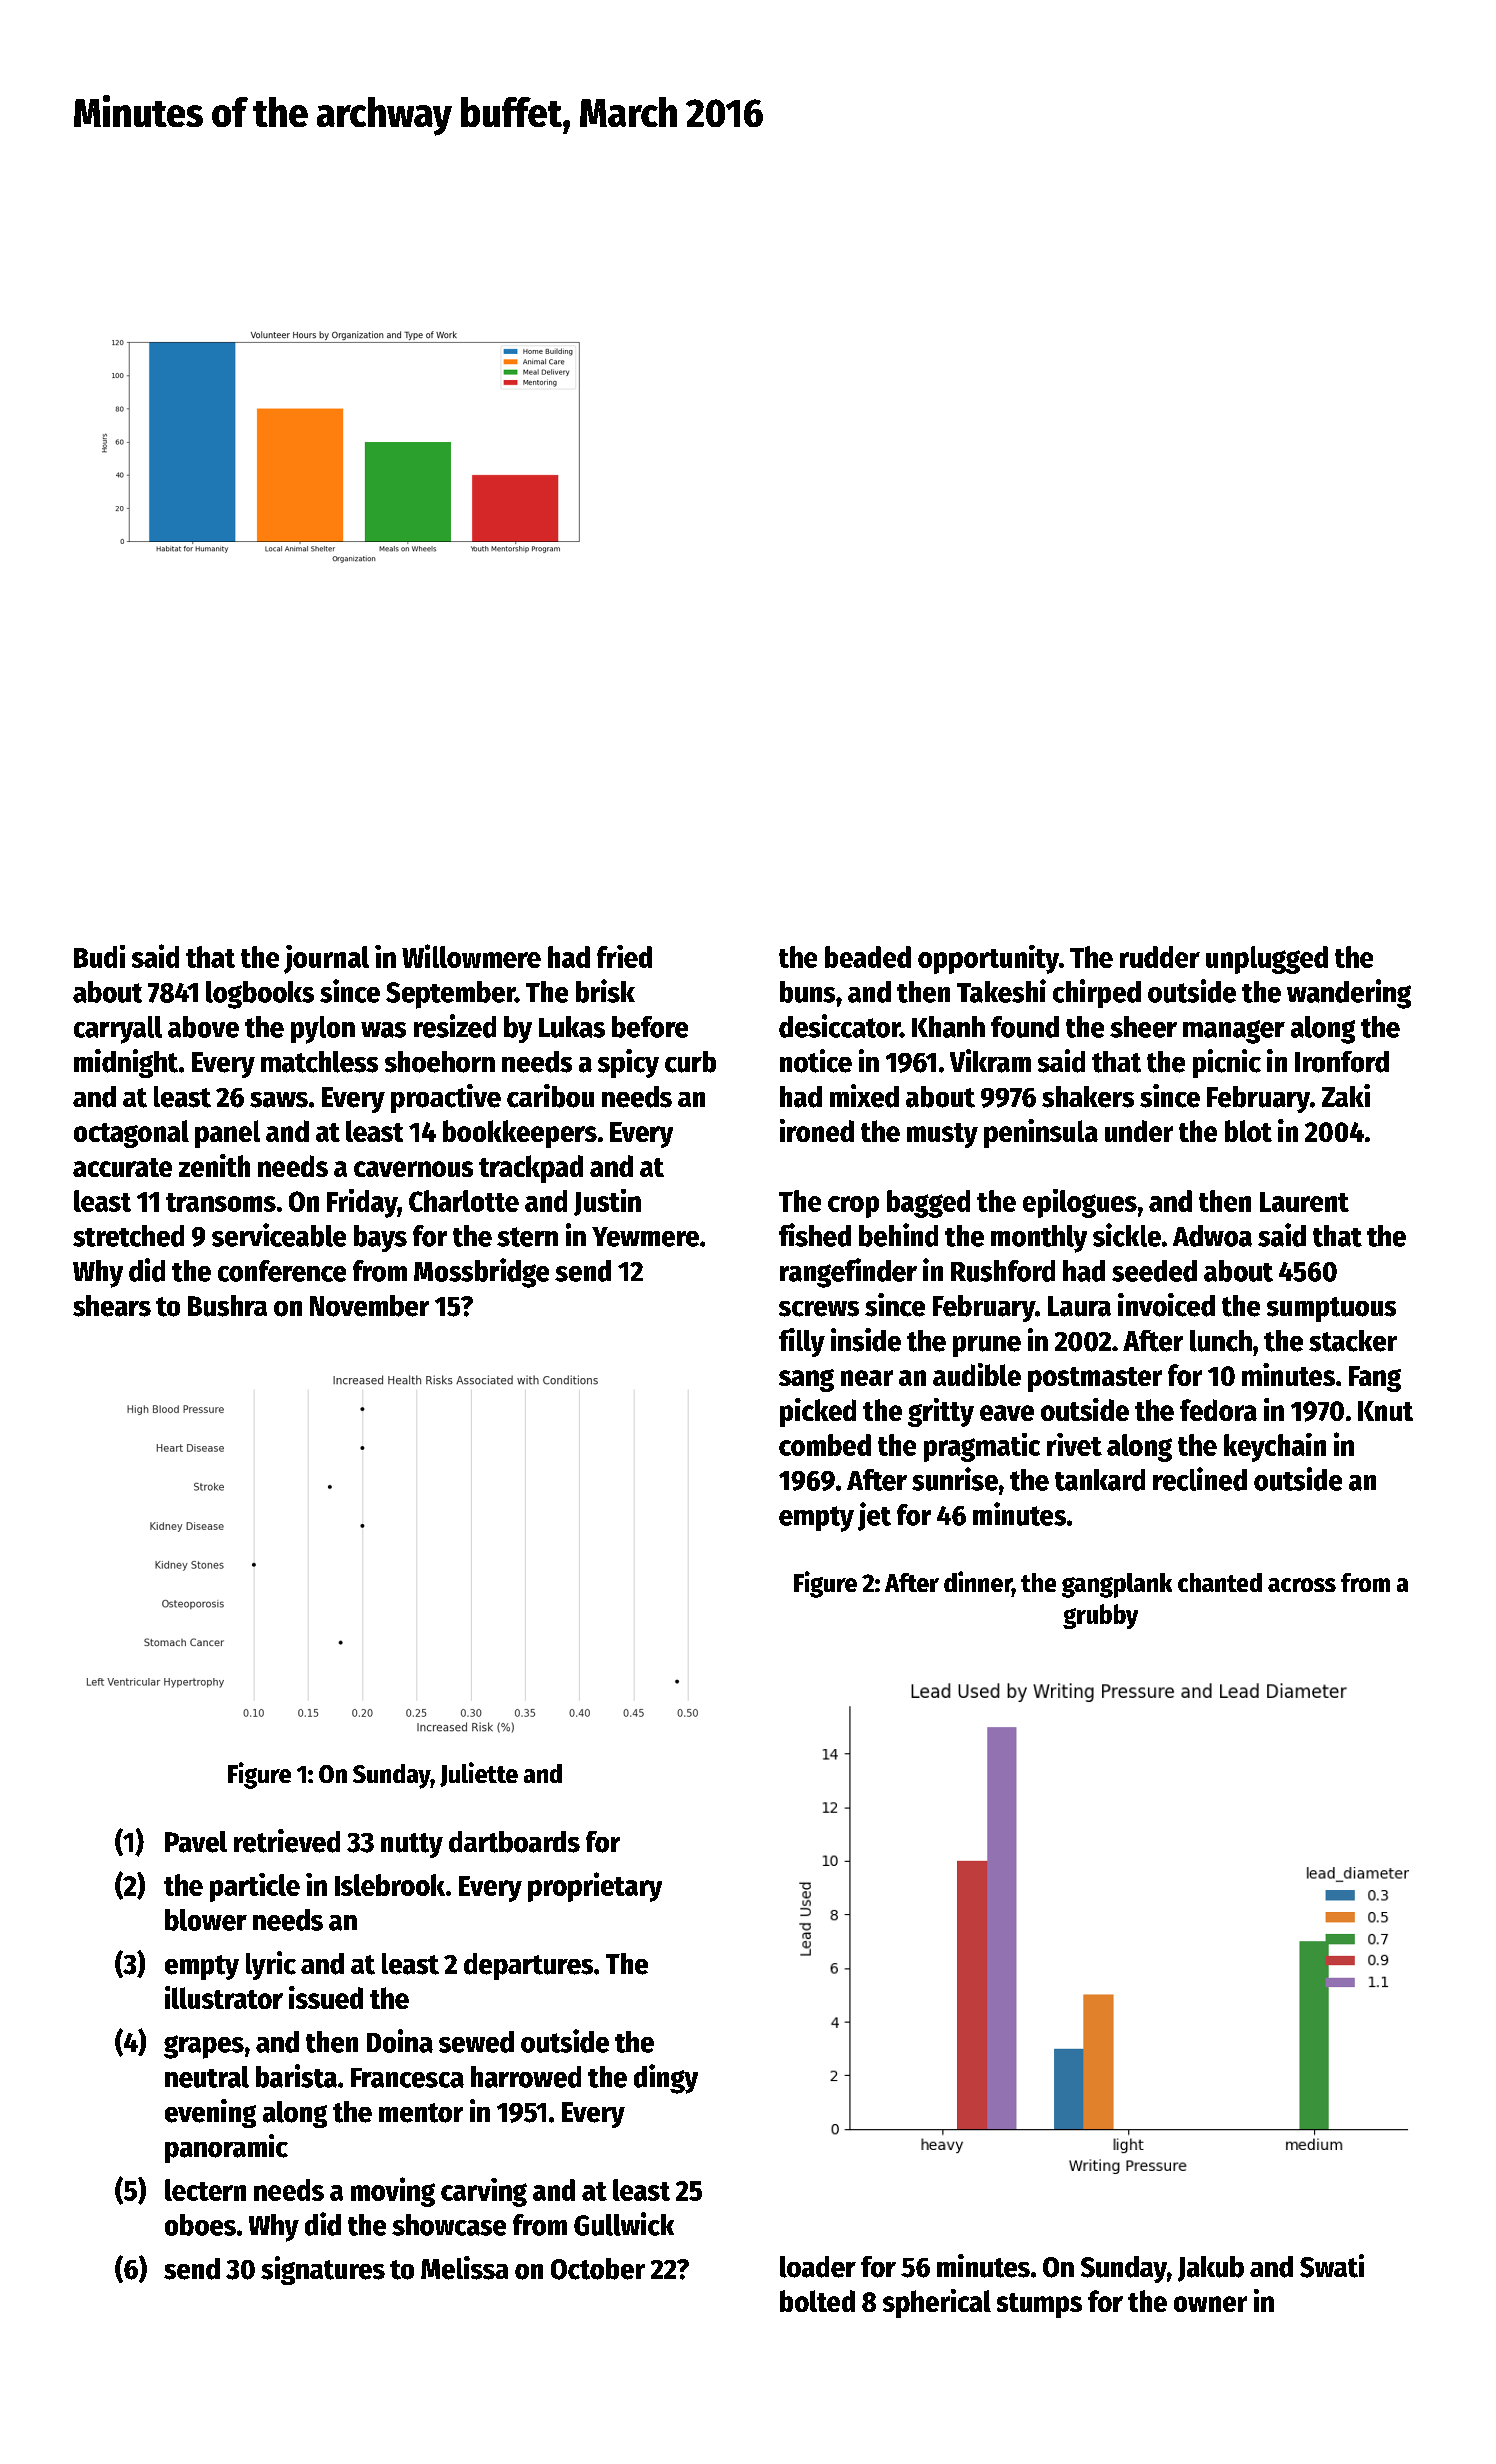 This screenshot has width=1496, height=2464. I want to click on opportunity, so click(988, 959).
